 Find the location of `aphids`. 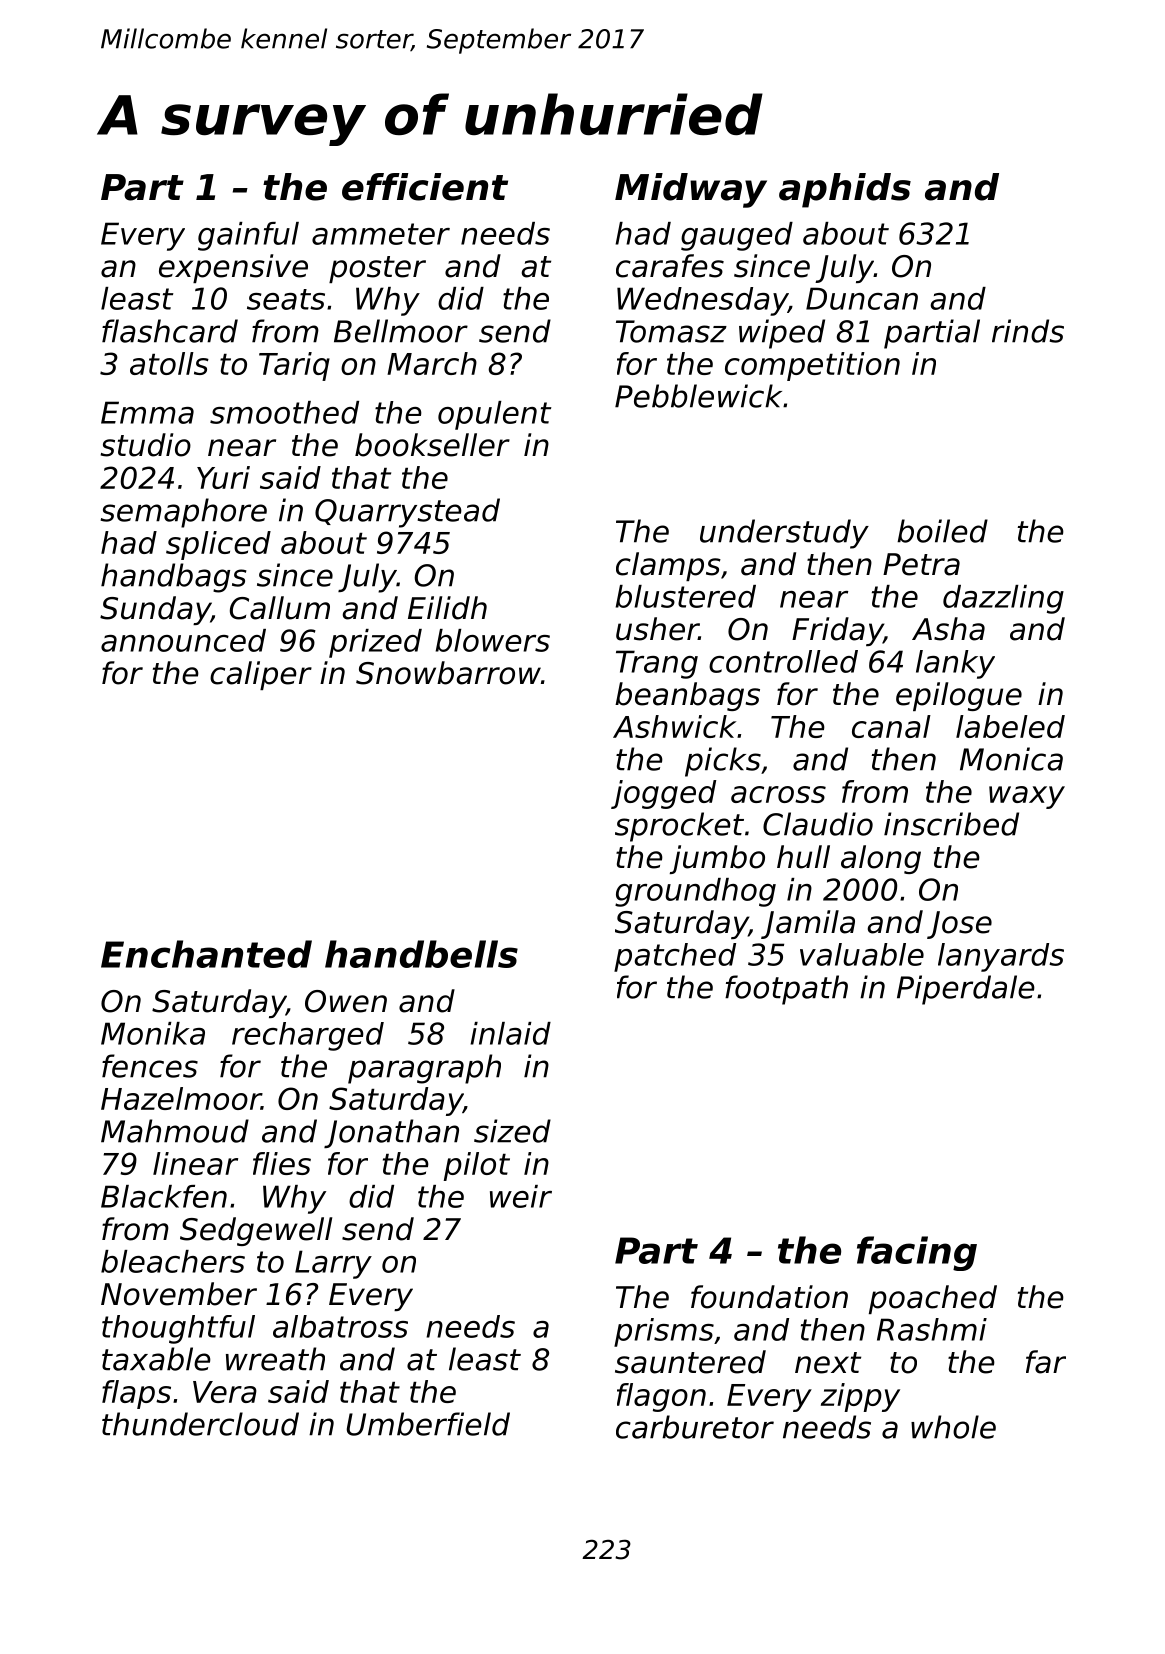

aphids is located at coordinates (845, 190).
